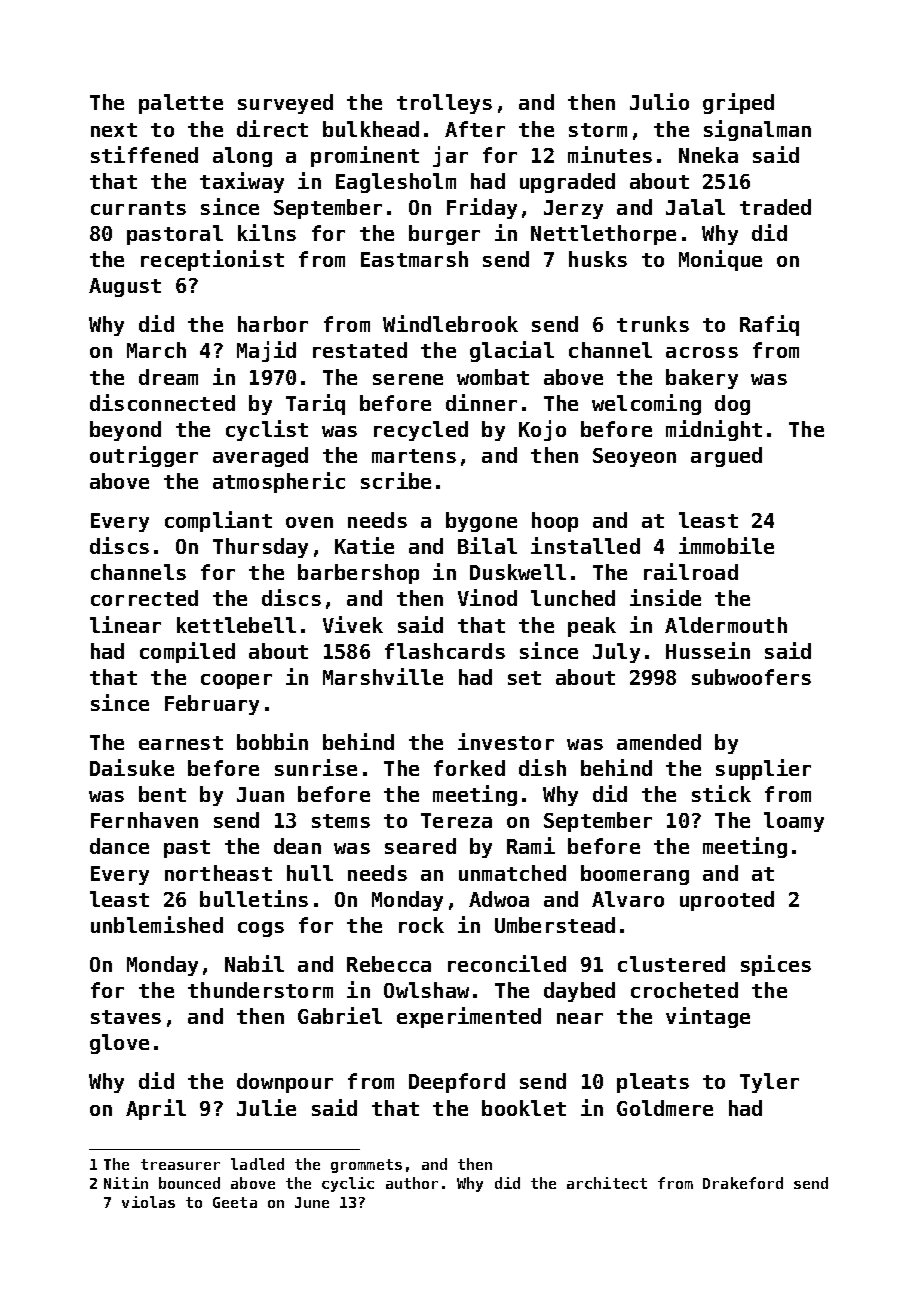 The width and height of the document is (924, 1314). What do you see at coordinates (732, 405) in the document?
I see `dog` at bounding box center [732, 405].
